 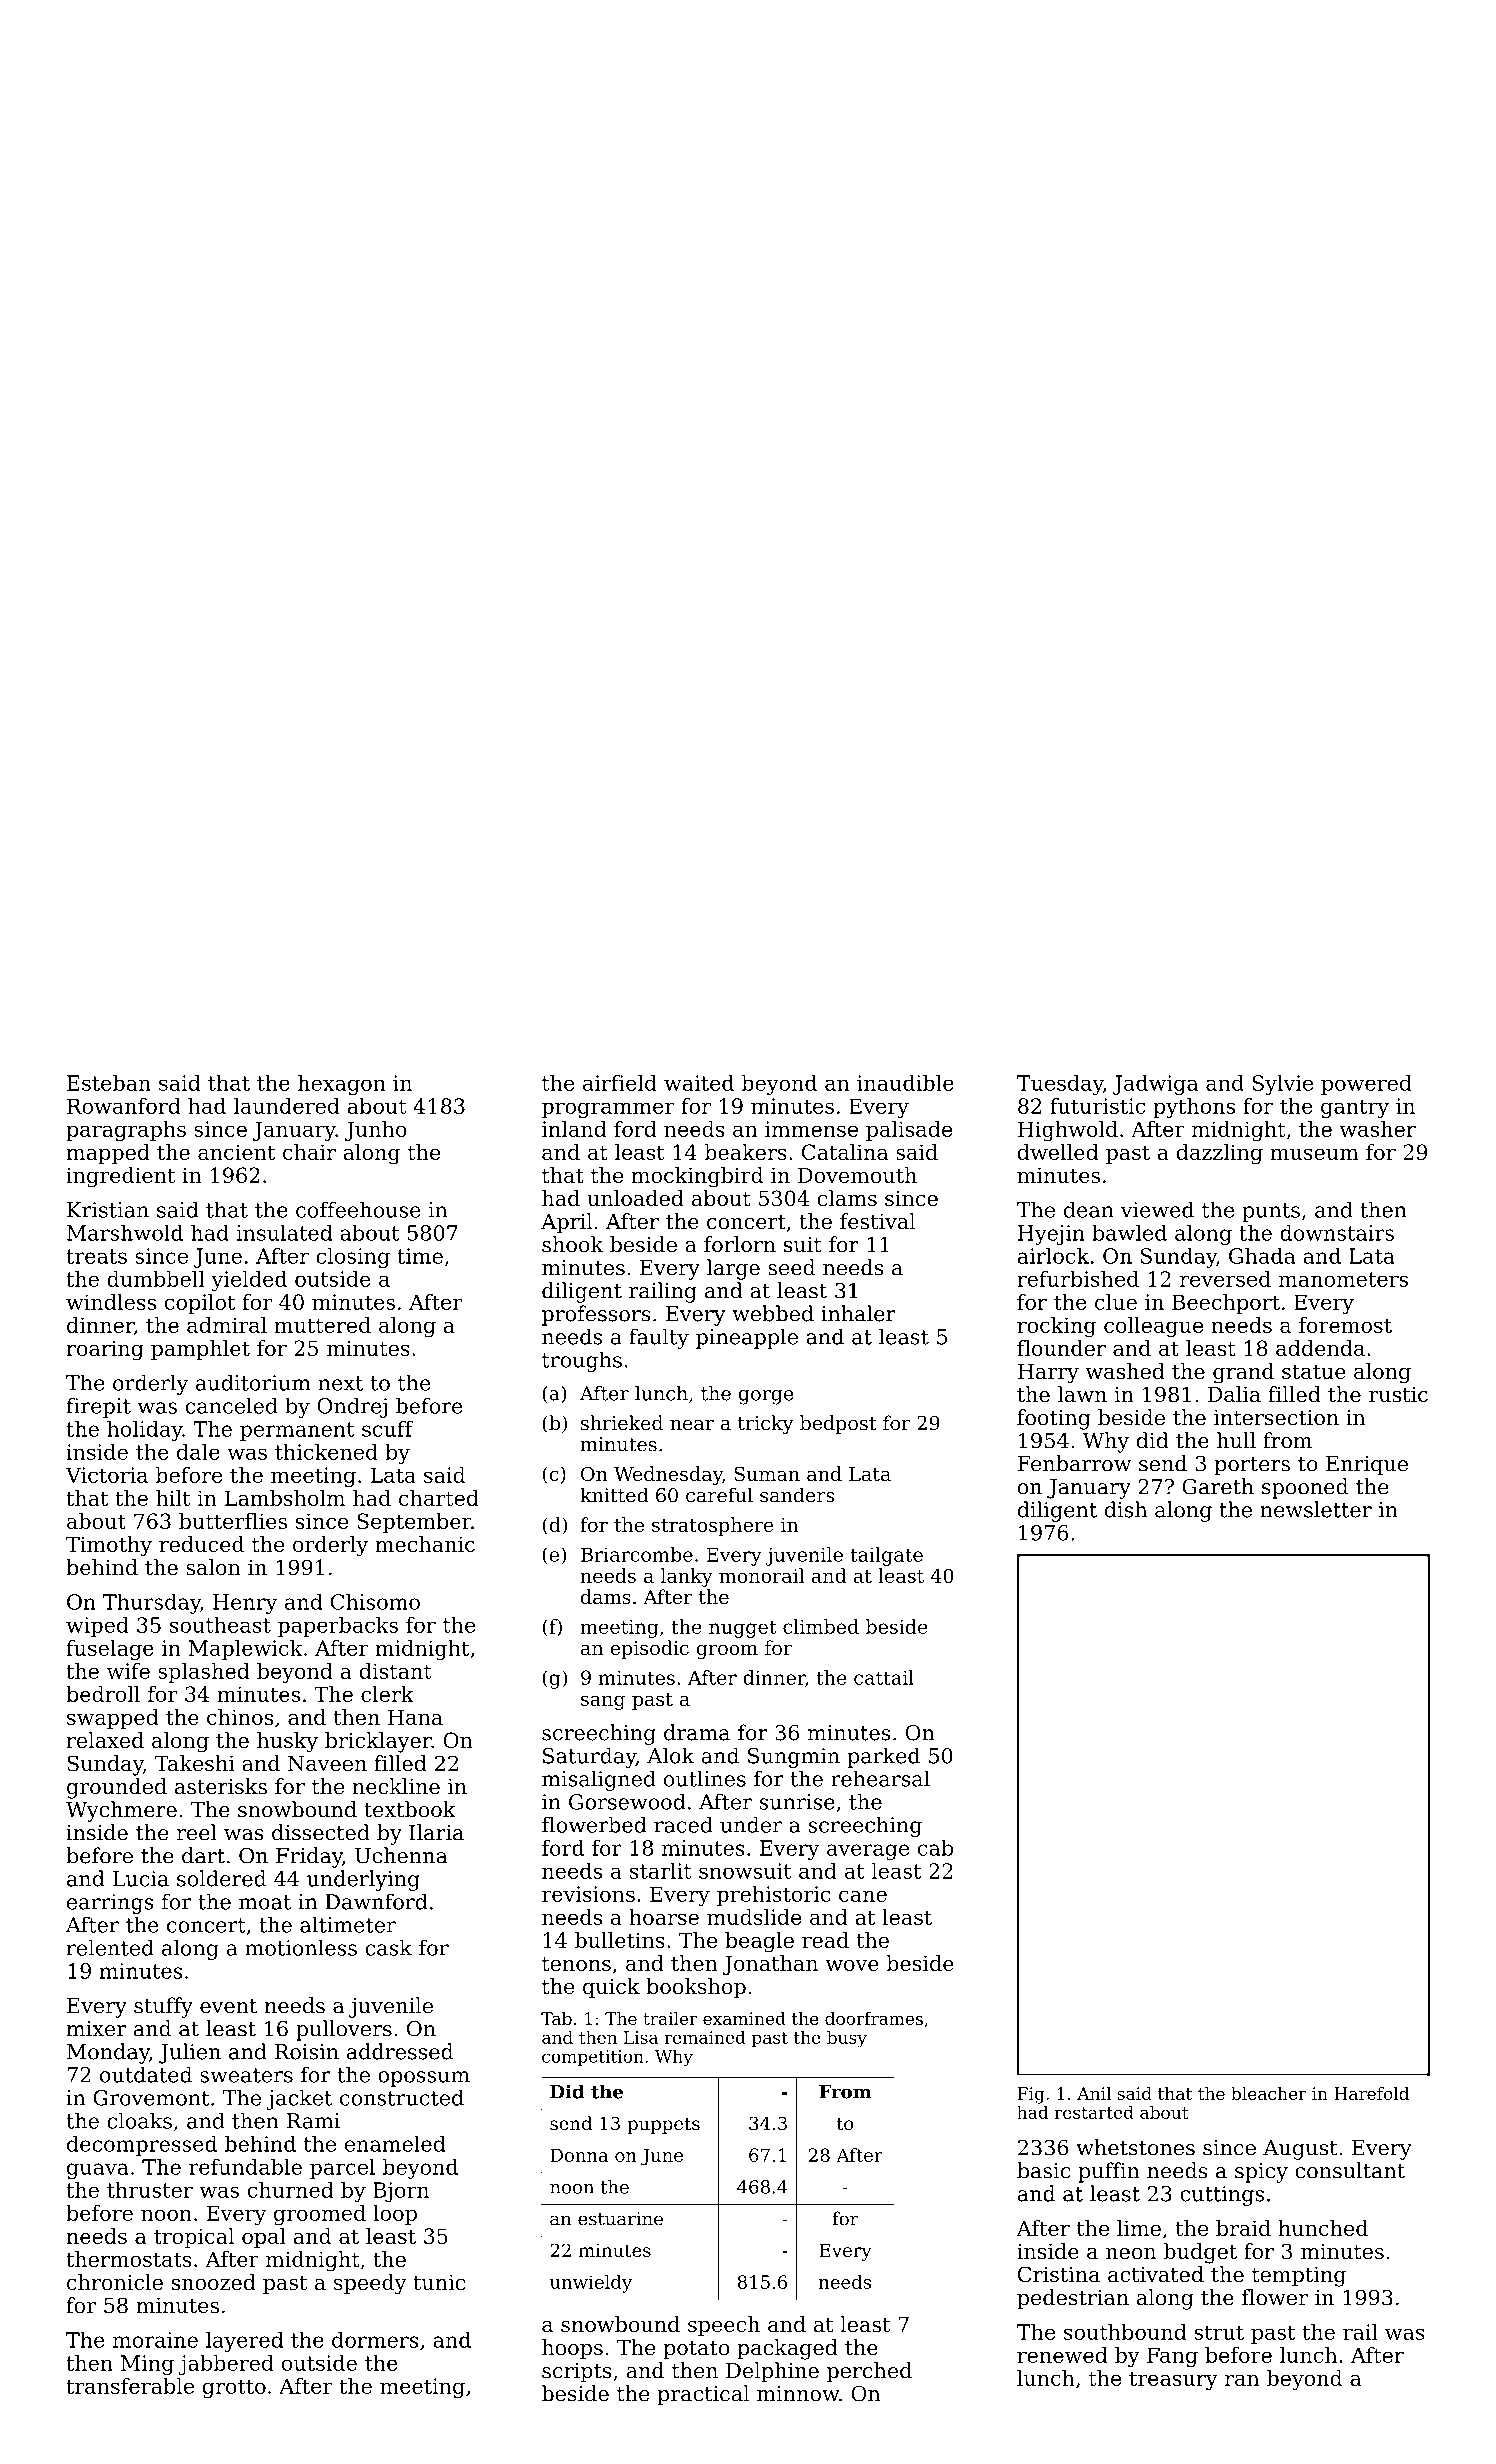 What do you see at coordinates (1371, 2093) in the document?
I see `Harefold` at bounding box center [1371, 2093].
